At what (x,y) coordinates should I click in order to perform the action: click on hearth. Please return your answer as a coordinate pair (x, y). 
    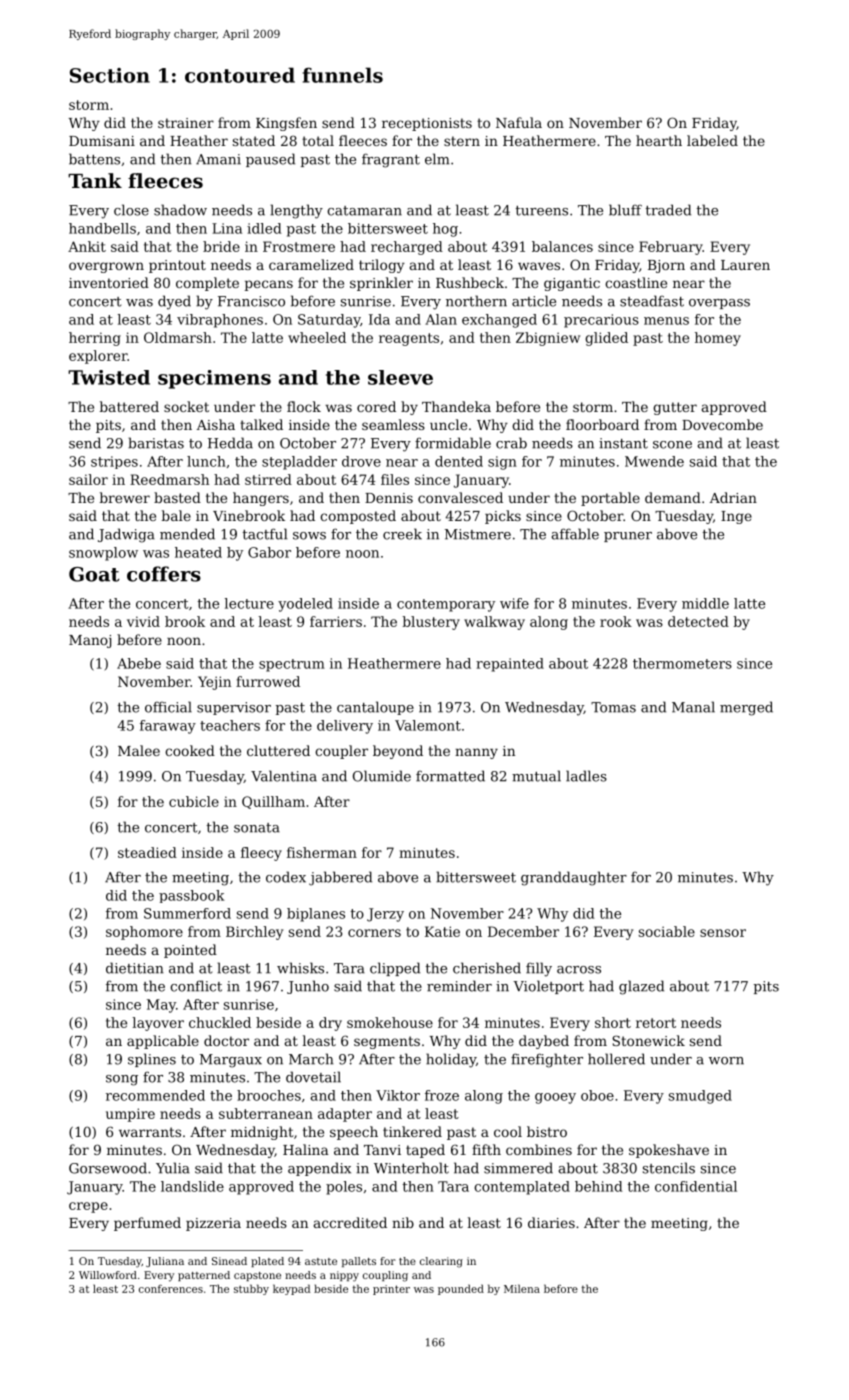
    Looking at the image, I should click on (659, 140).
